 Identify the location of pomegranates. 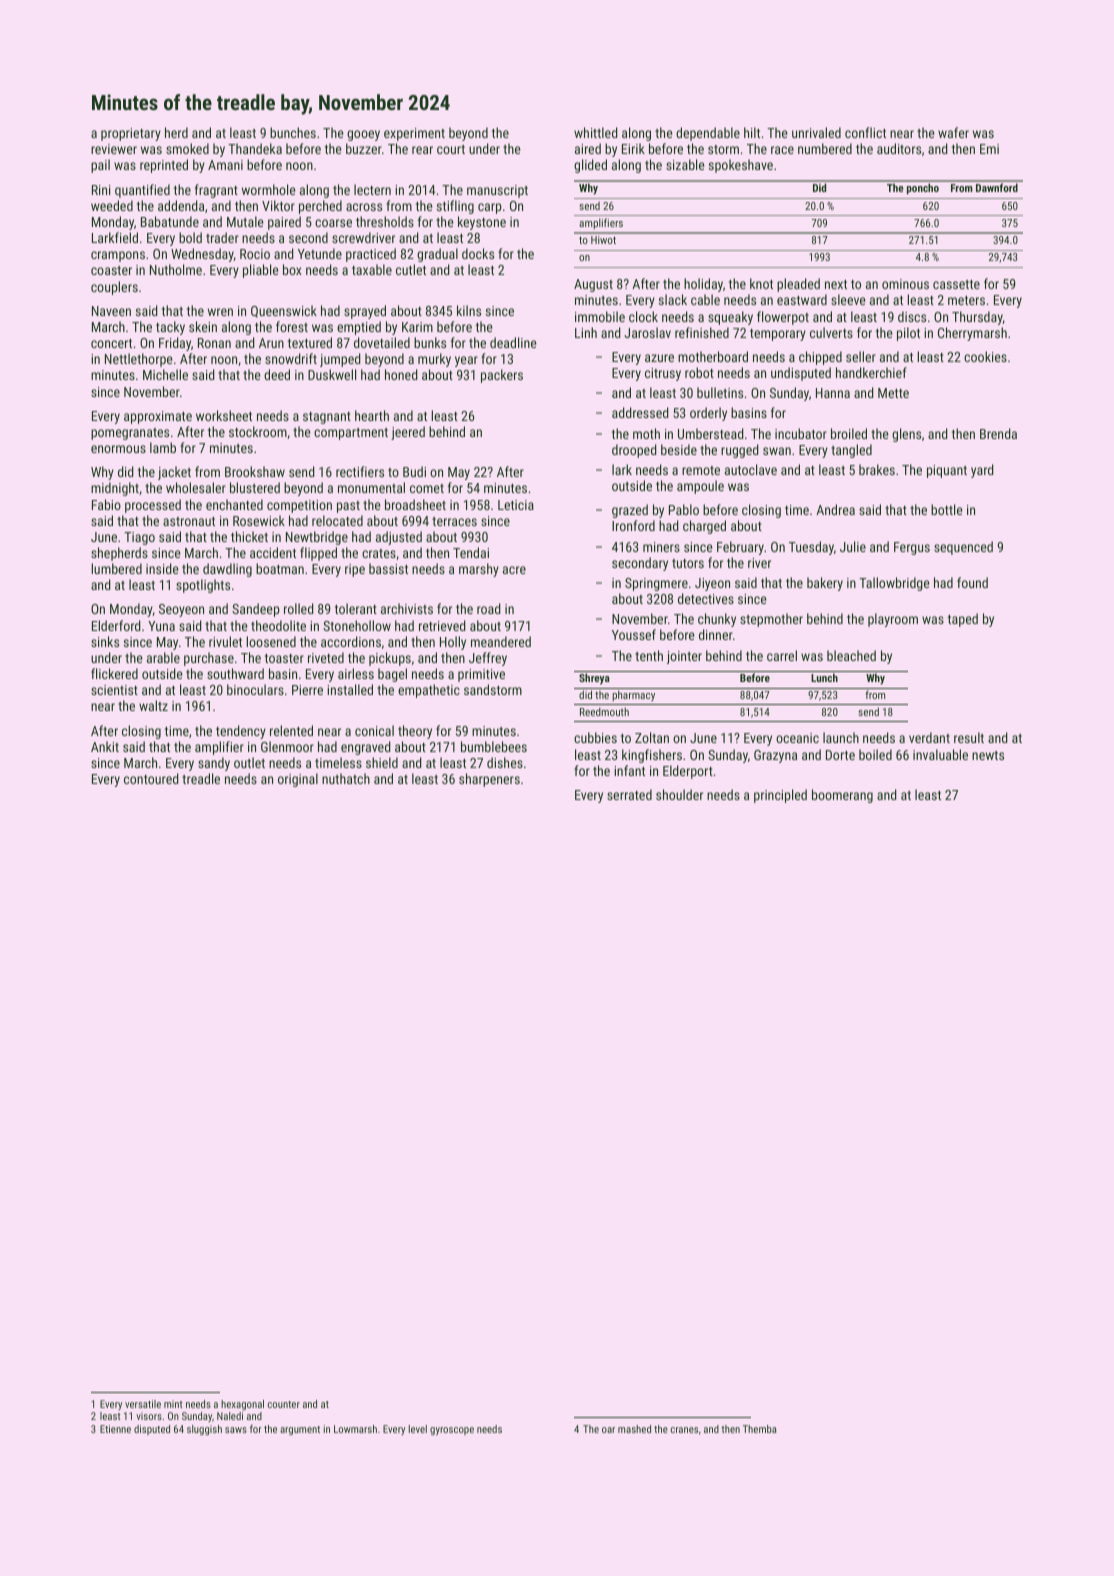
(130, 434).
